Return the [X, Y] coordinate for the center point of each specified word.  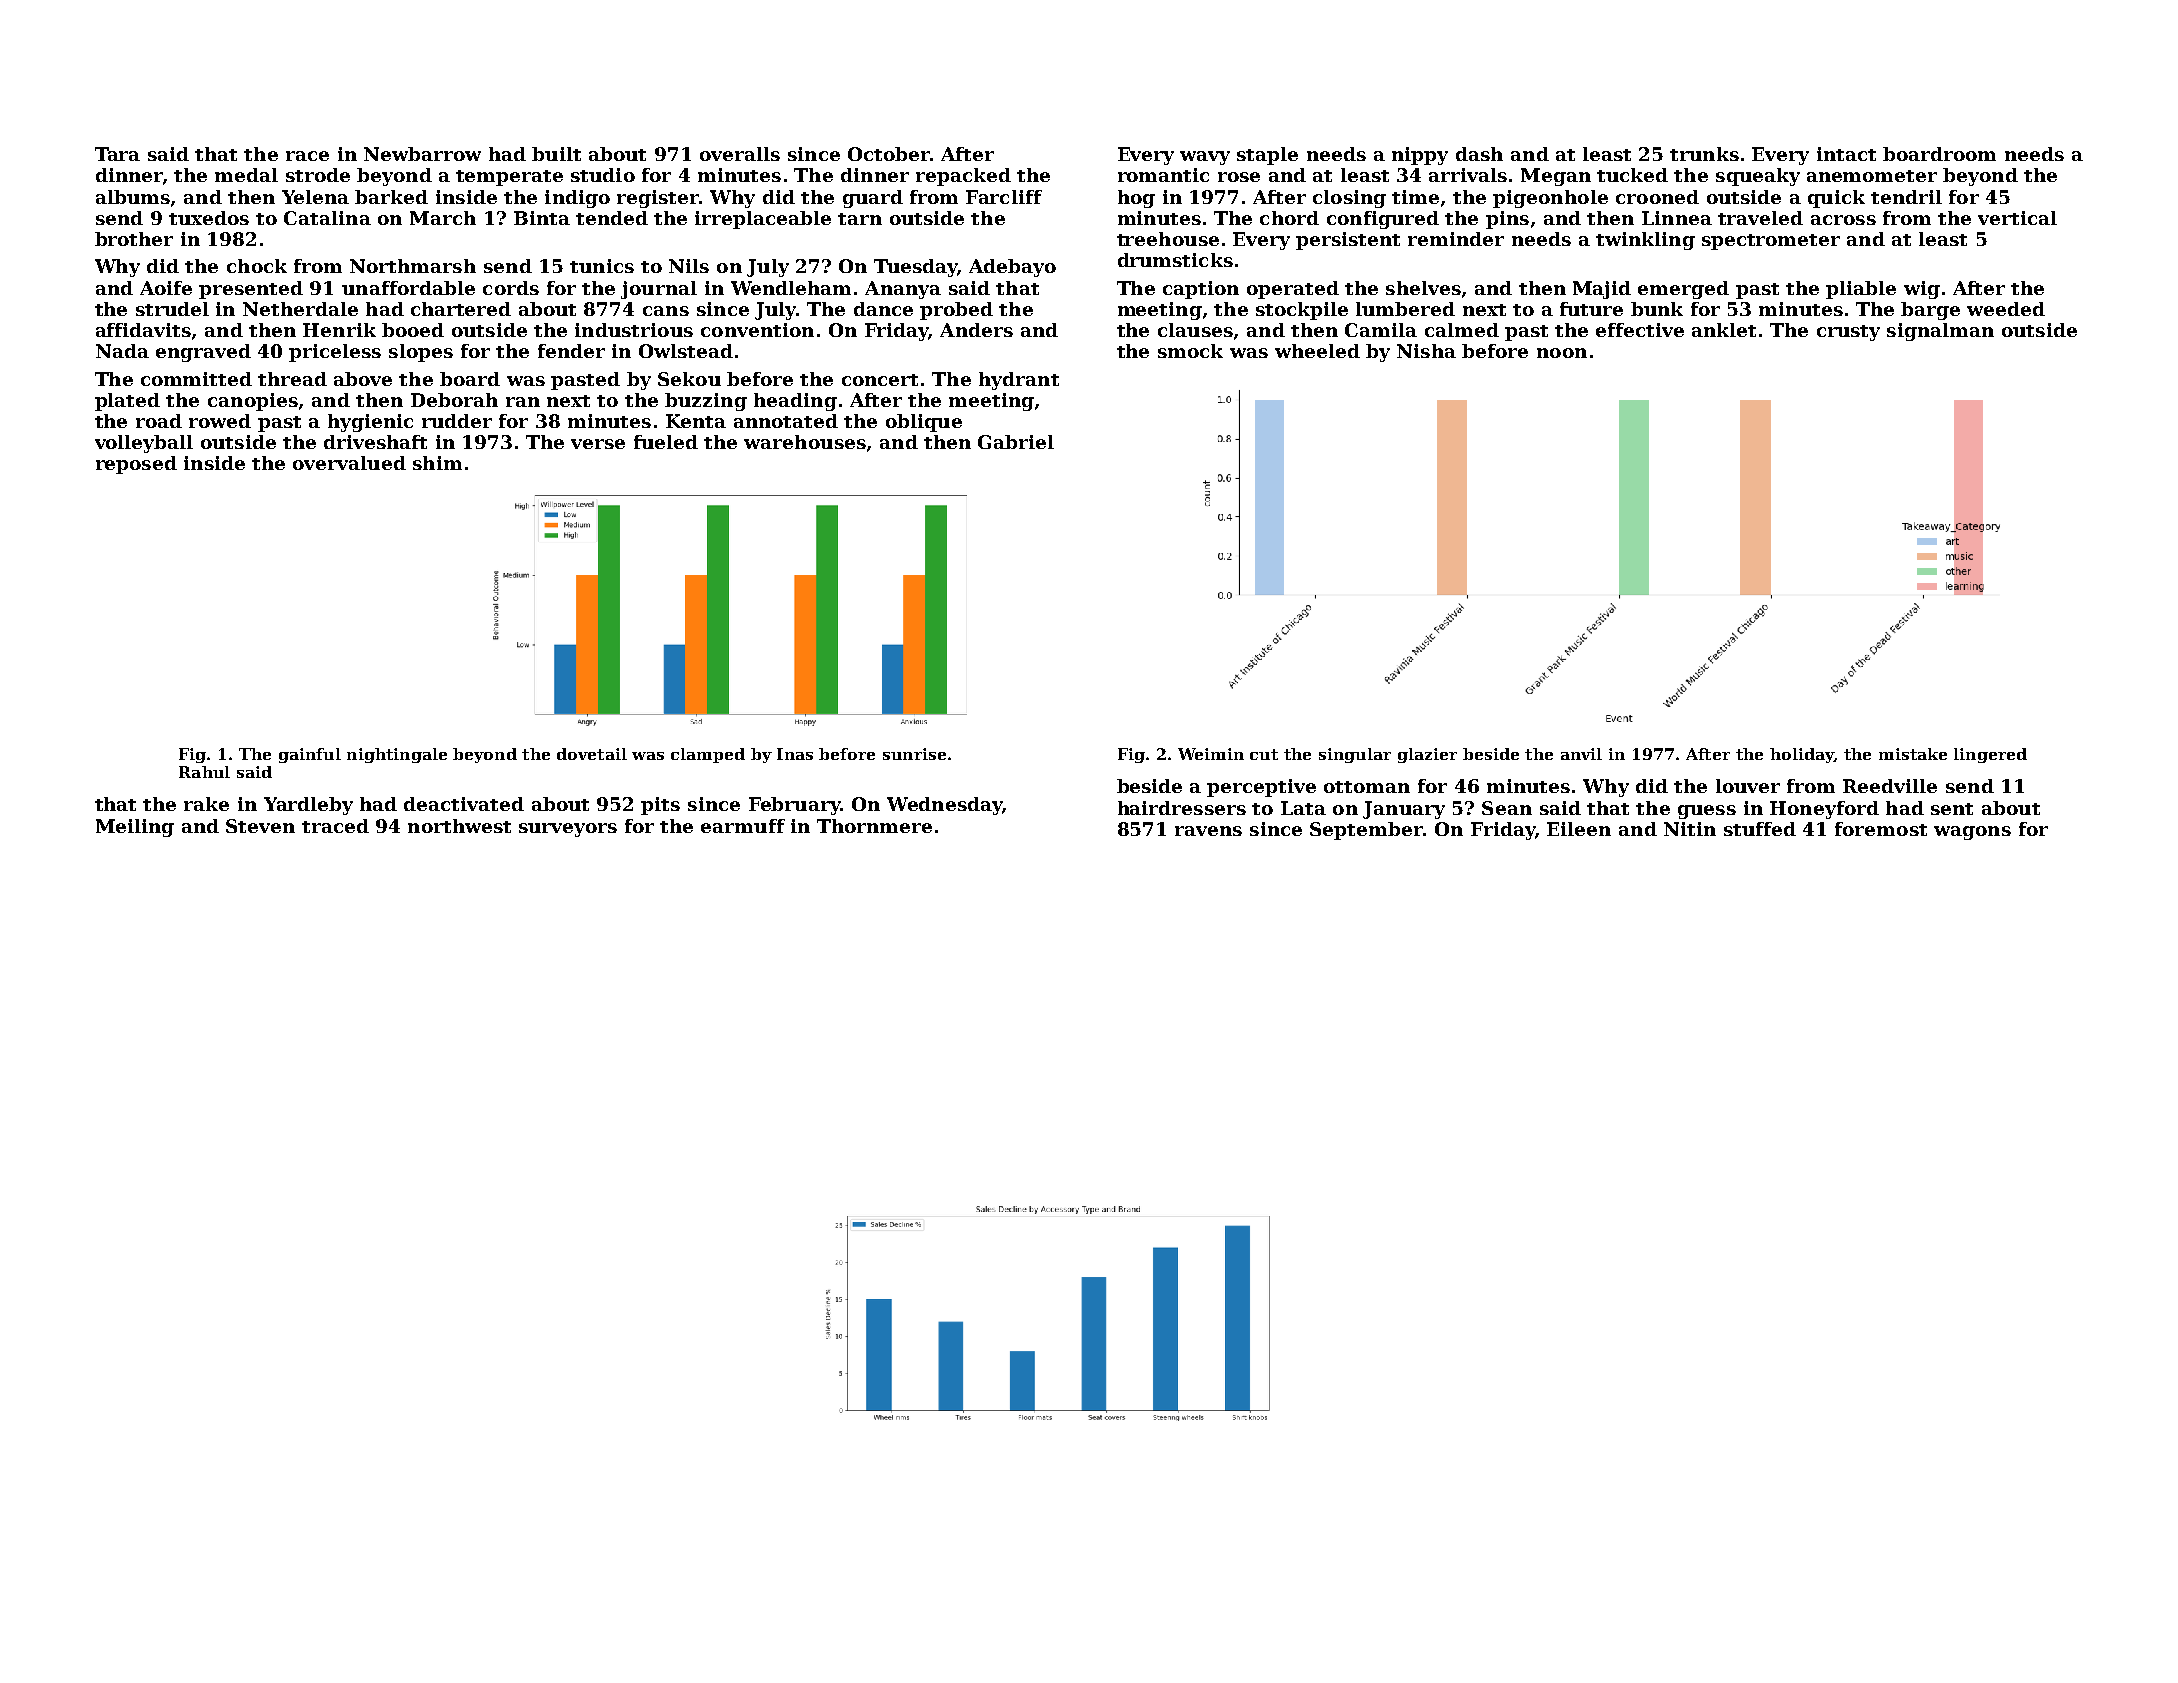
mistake [1913, 754]
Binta [542, 218]
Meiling [135, 828]
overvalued [349, 463]
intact [1846, 154]
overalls [740, 154]
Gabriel [1016, 442]
